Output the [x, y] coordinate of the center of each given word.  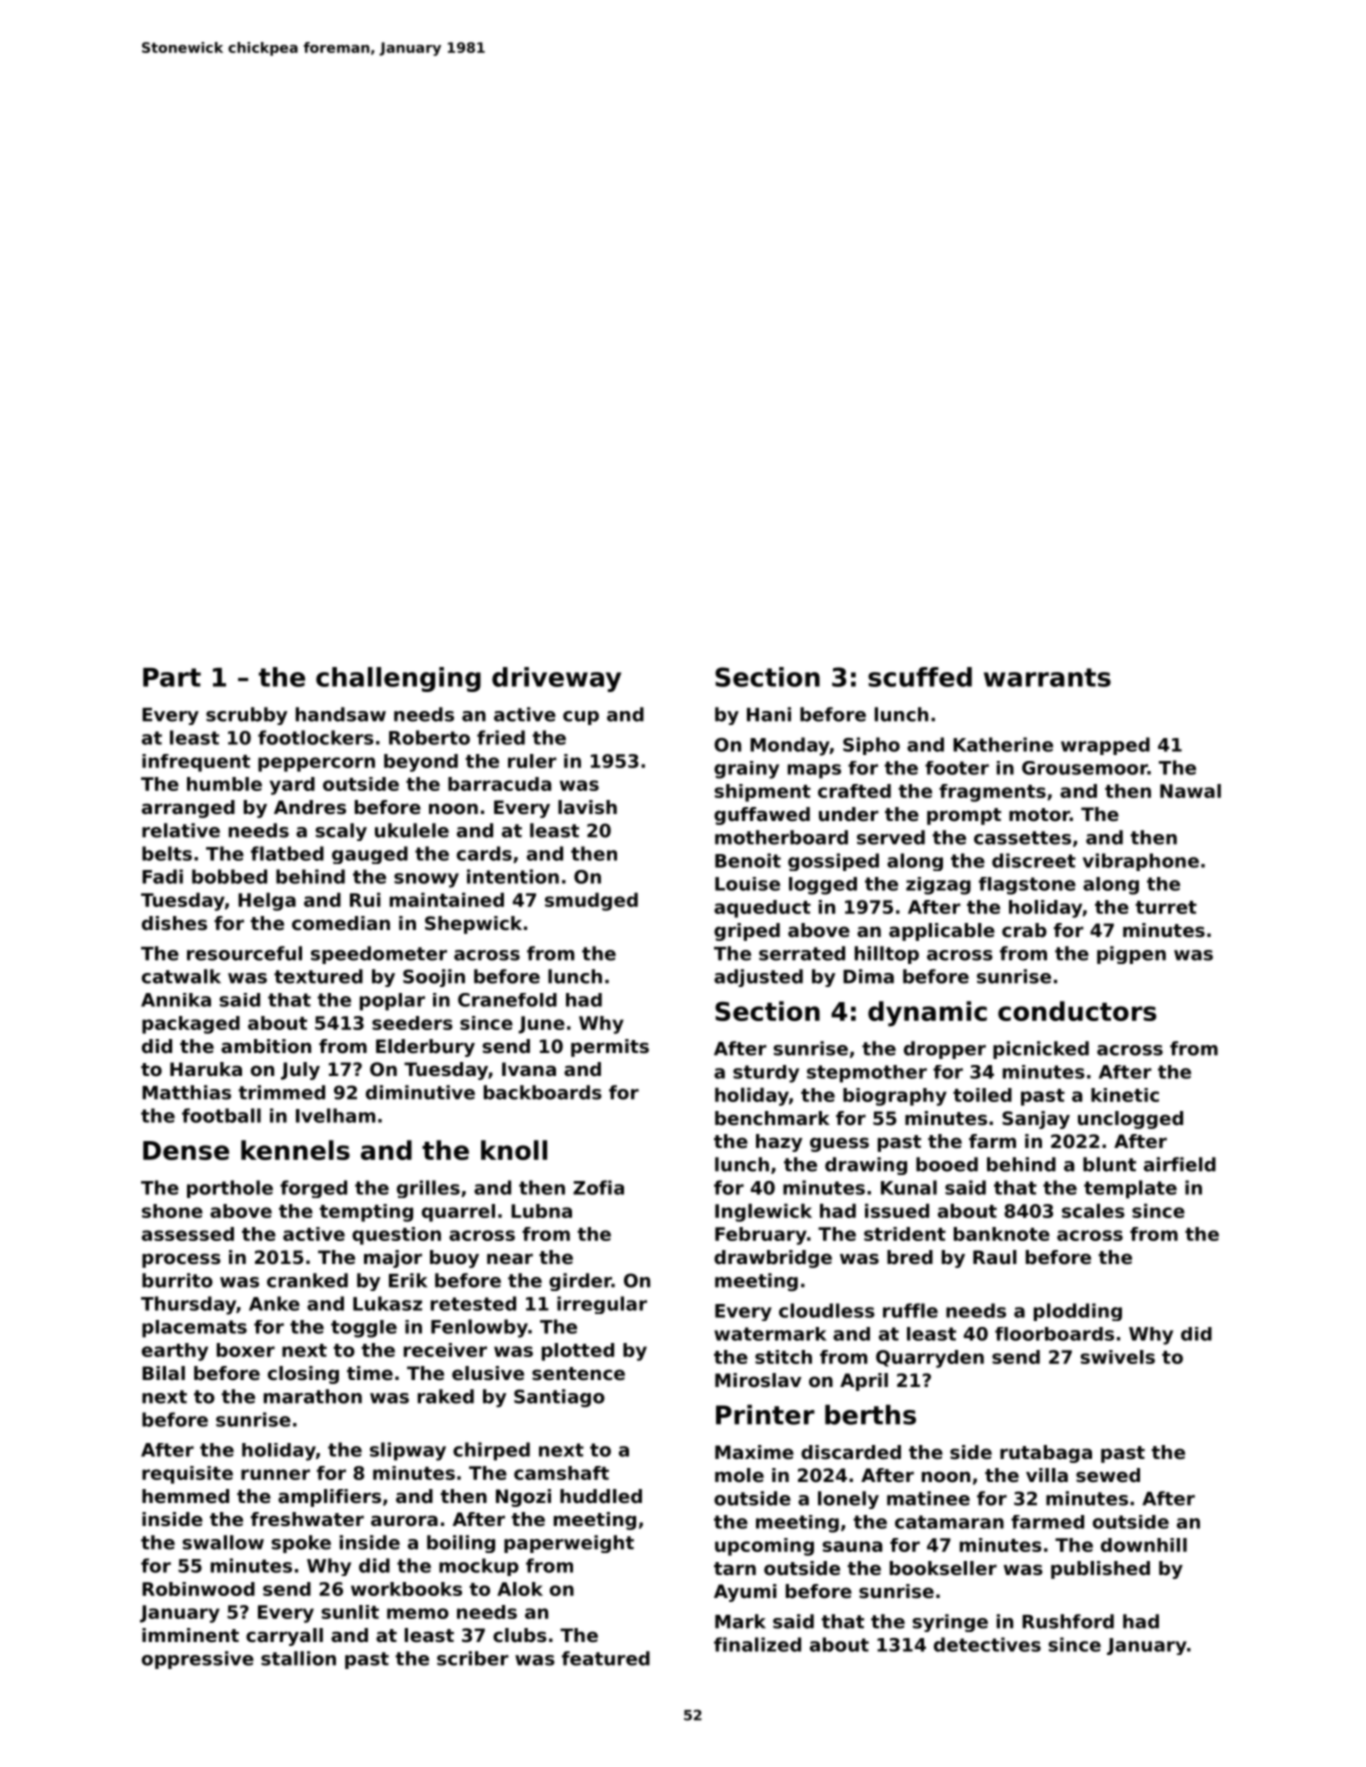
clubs [520, 1635]
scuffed [920, 677]
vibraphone [1141, 862]
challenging [398, 679]
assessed [188, 1234]
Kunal [909, 1187]
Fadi [162, 876]
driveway [556, 679]
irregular [602, 1305]
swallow [223, 1542]
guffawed [762, 816]
